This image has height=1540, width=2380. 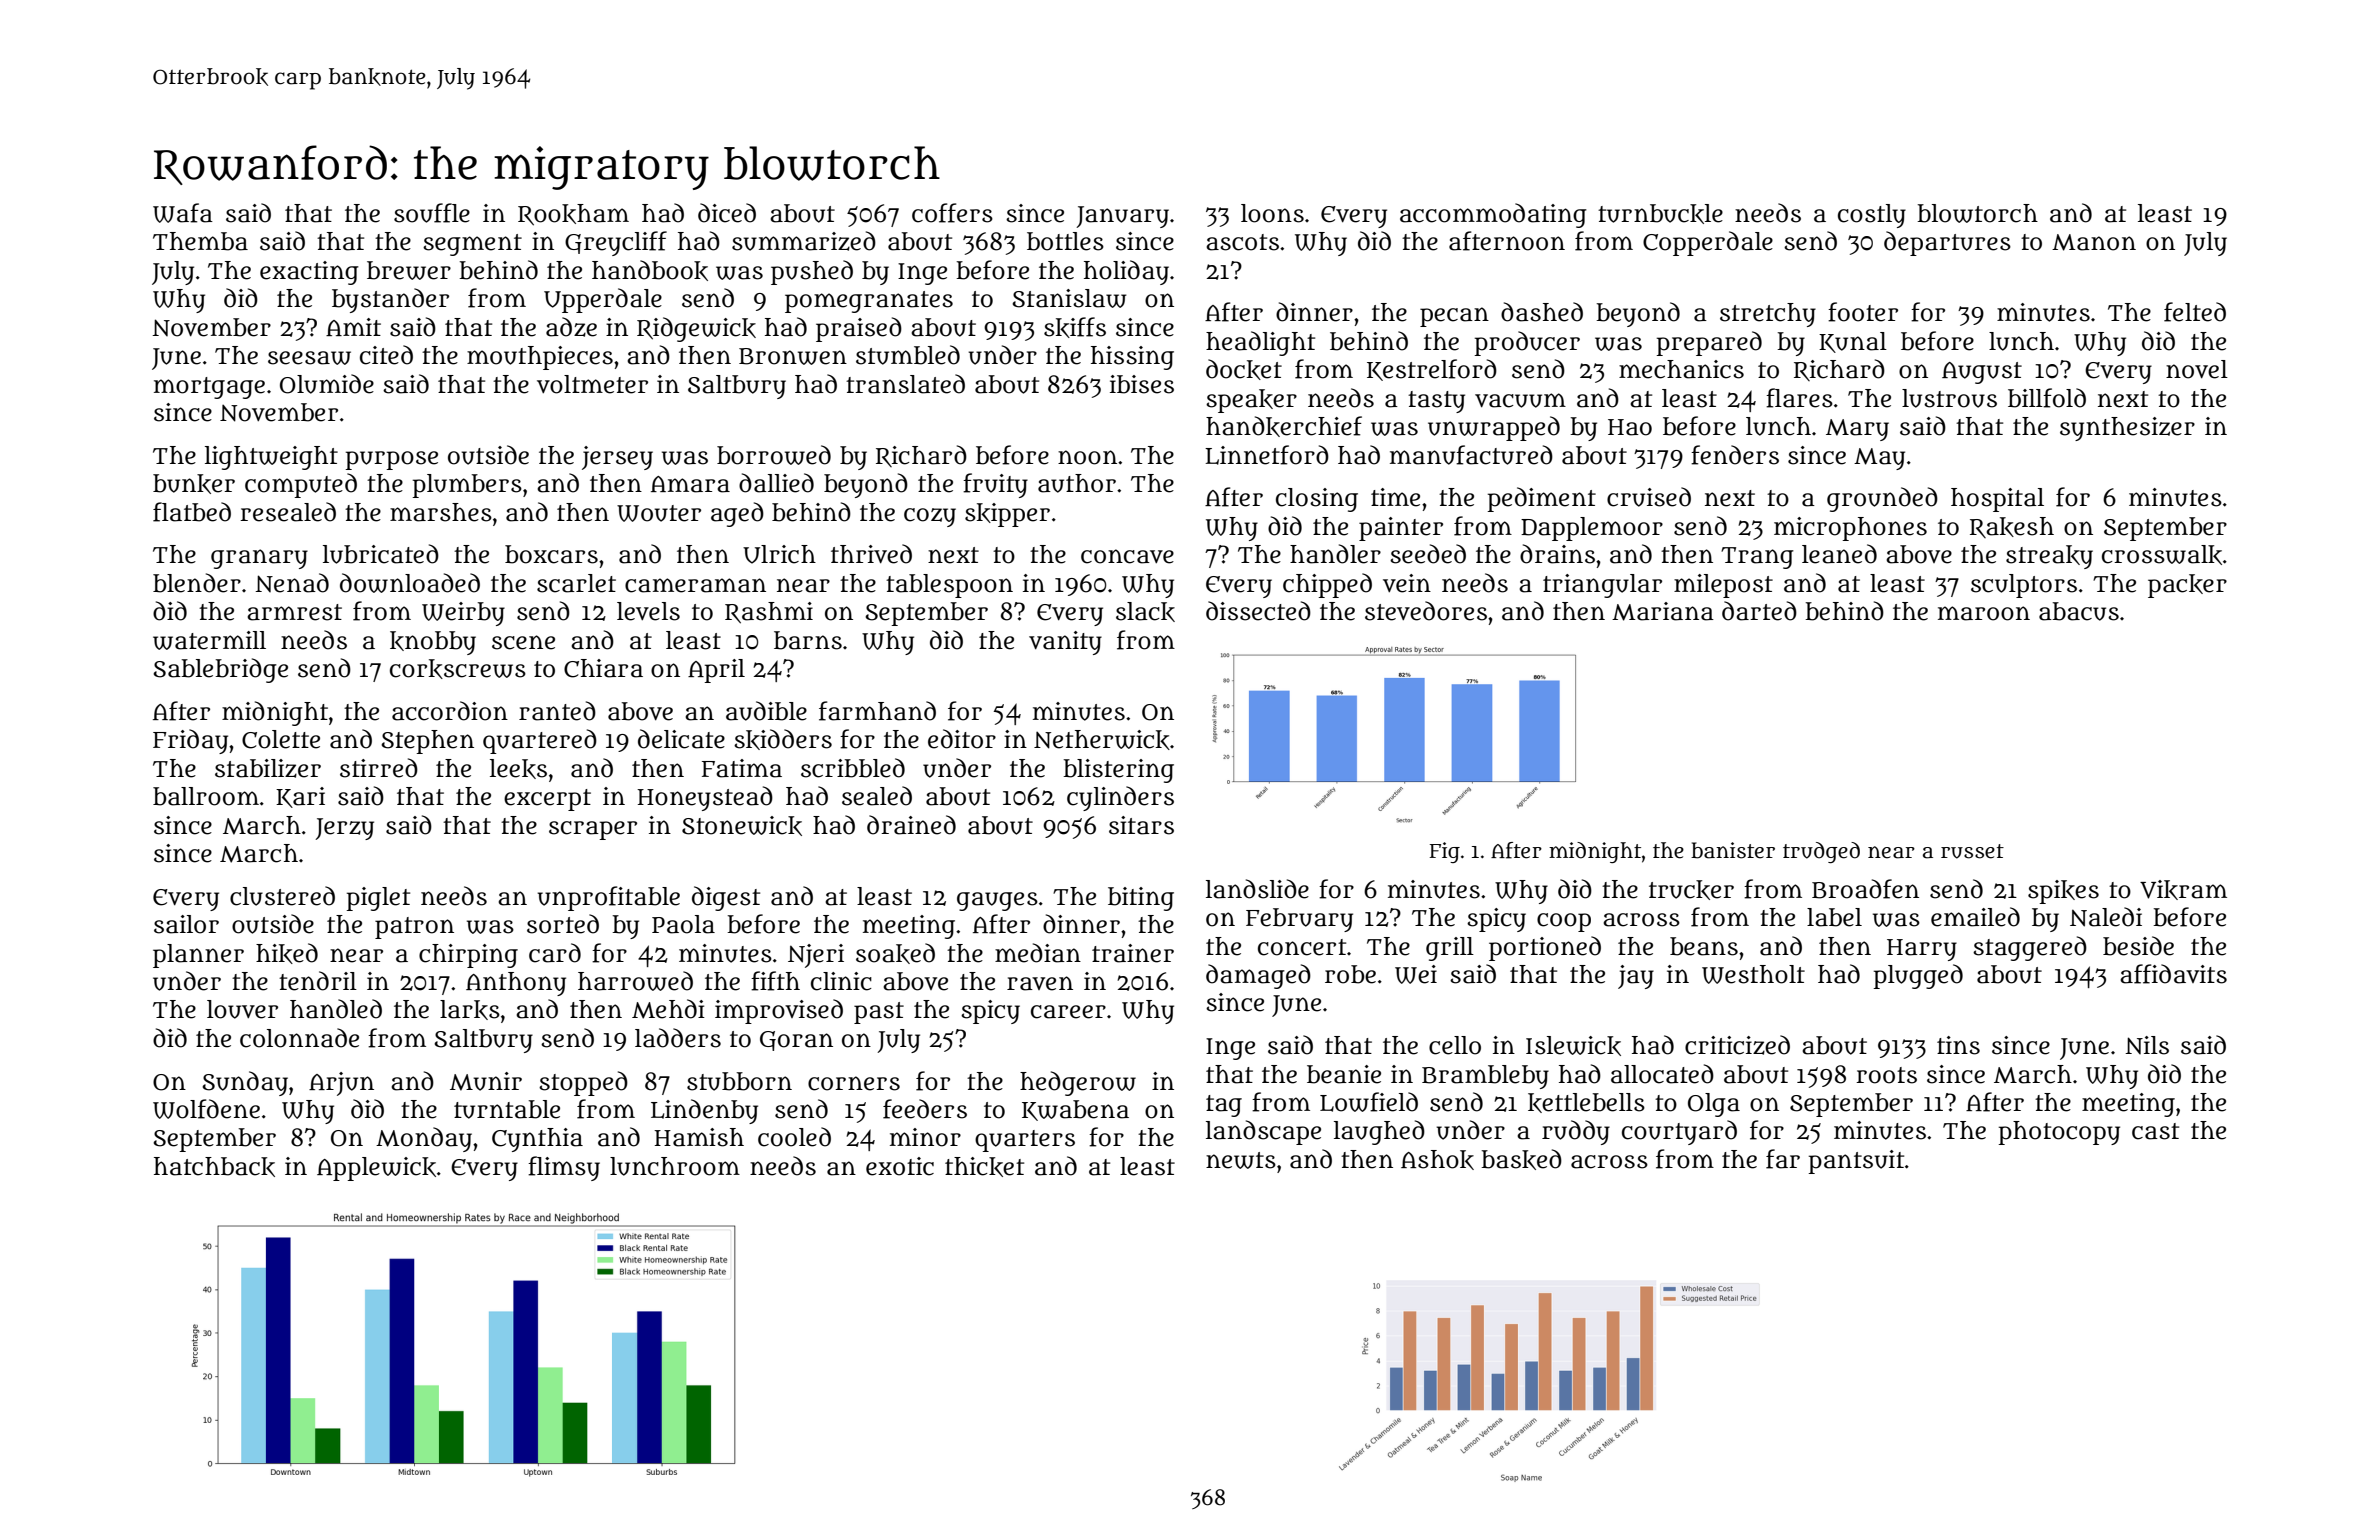 I want to click on Wafa, so click(x=183, y=213).
